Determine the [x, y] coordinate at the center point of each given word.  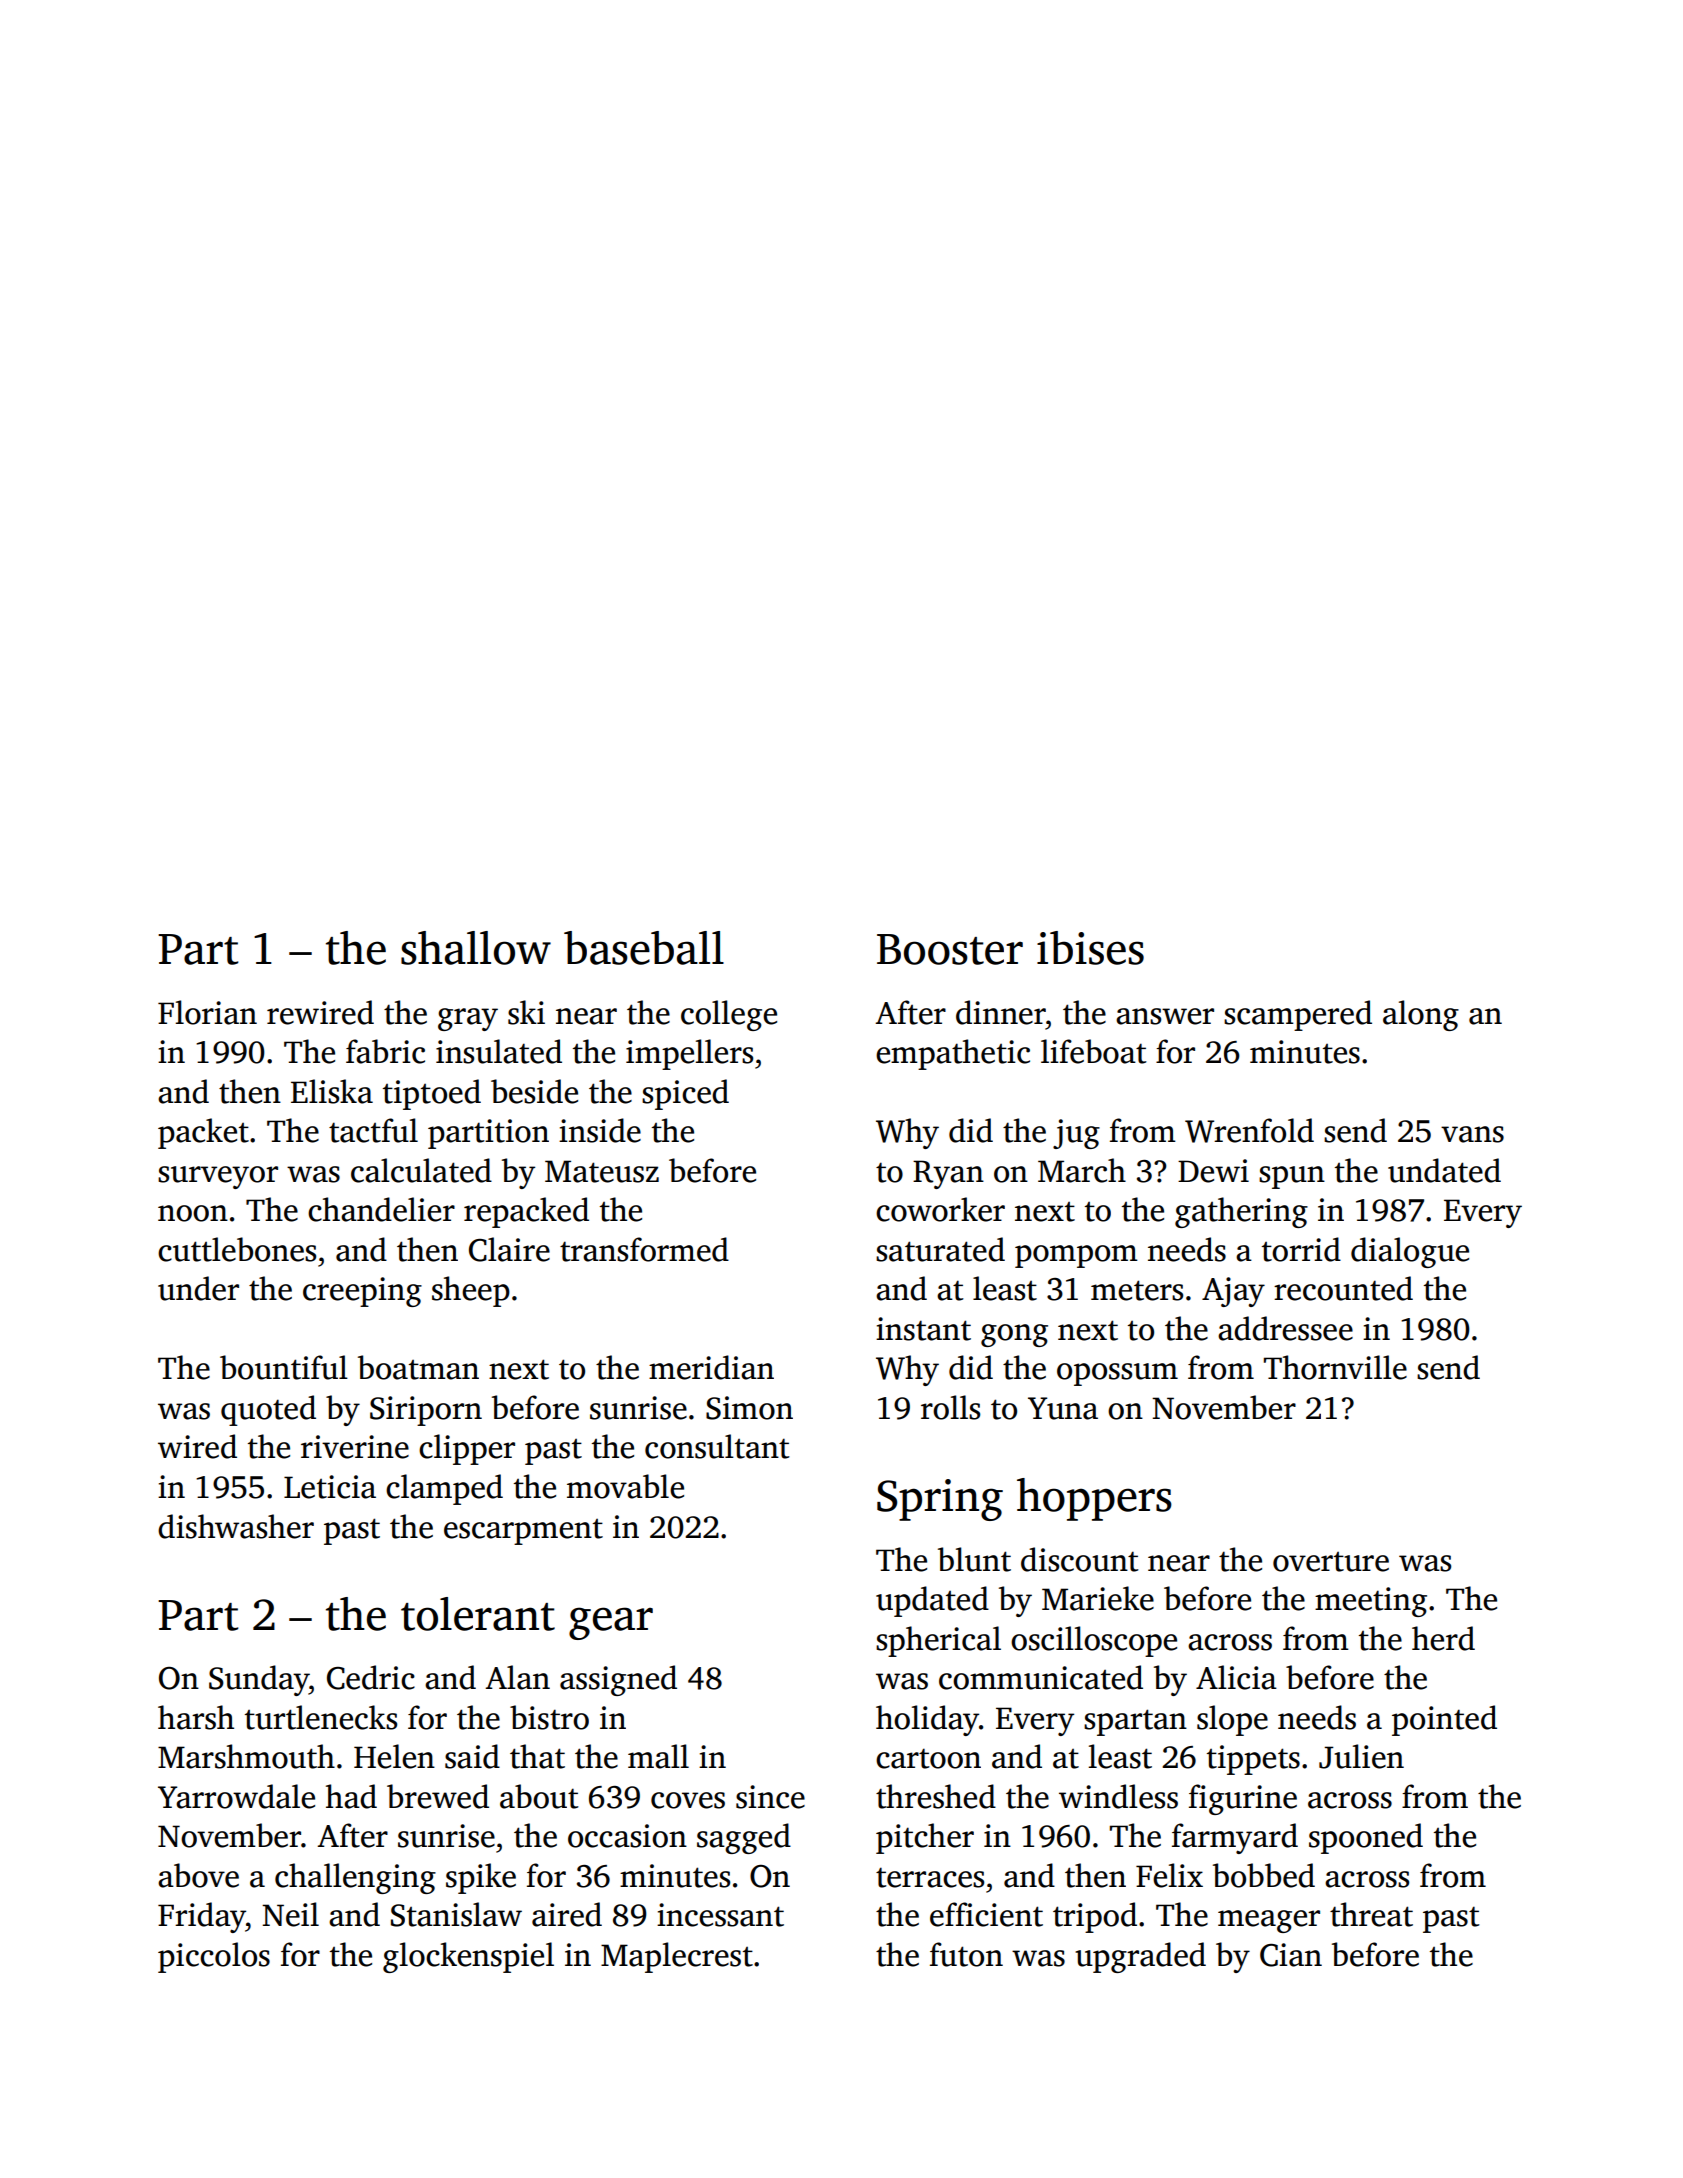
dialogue [1410, 1252]
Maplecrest [677, 1957]
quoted [268, 1410]
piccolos [214, 1957]
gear [611, 1623]
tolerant [478, 1614]
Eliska [332, 1091]
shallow [476, 948]
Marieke [1098, 1598]
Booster [950, 949]
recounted [1343, 1288]
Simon [749, 1408]
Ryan [948, 1174]
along [1421, 1015]
